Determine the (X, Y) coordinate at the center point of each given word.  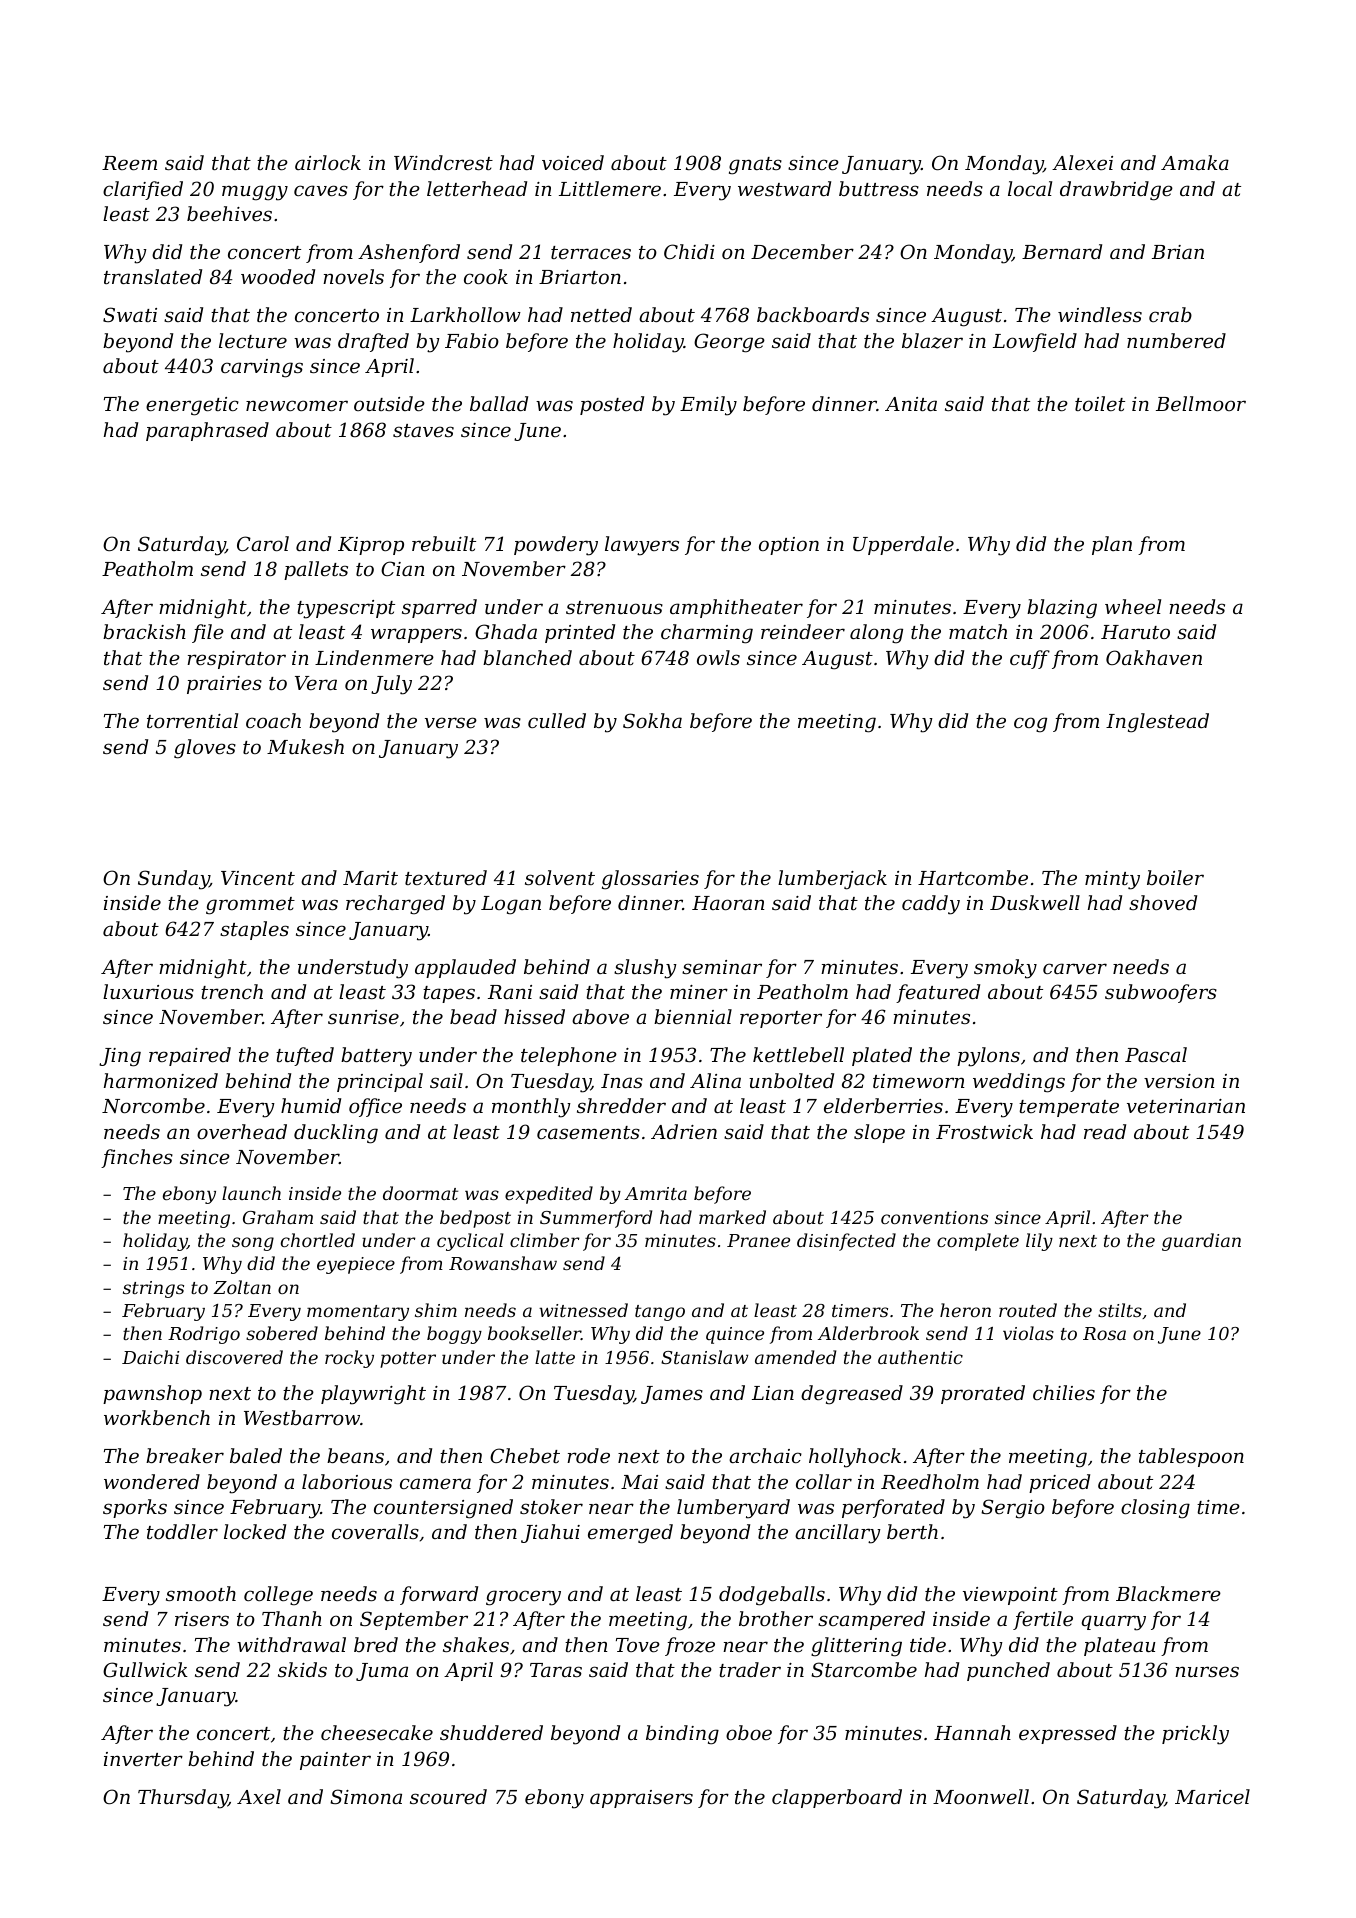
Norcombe (153, 1105)
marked (732, 1217)
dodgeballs (772, 1596)
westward (784, 188)
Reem (129, 163)
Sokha (652, 720)
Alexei (1082, 162)
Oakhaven (1154, 657)
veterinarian (1186, 1106)
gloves (205, 749)
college (278, 1596)
